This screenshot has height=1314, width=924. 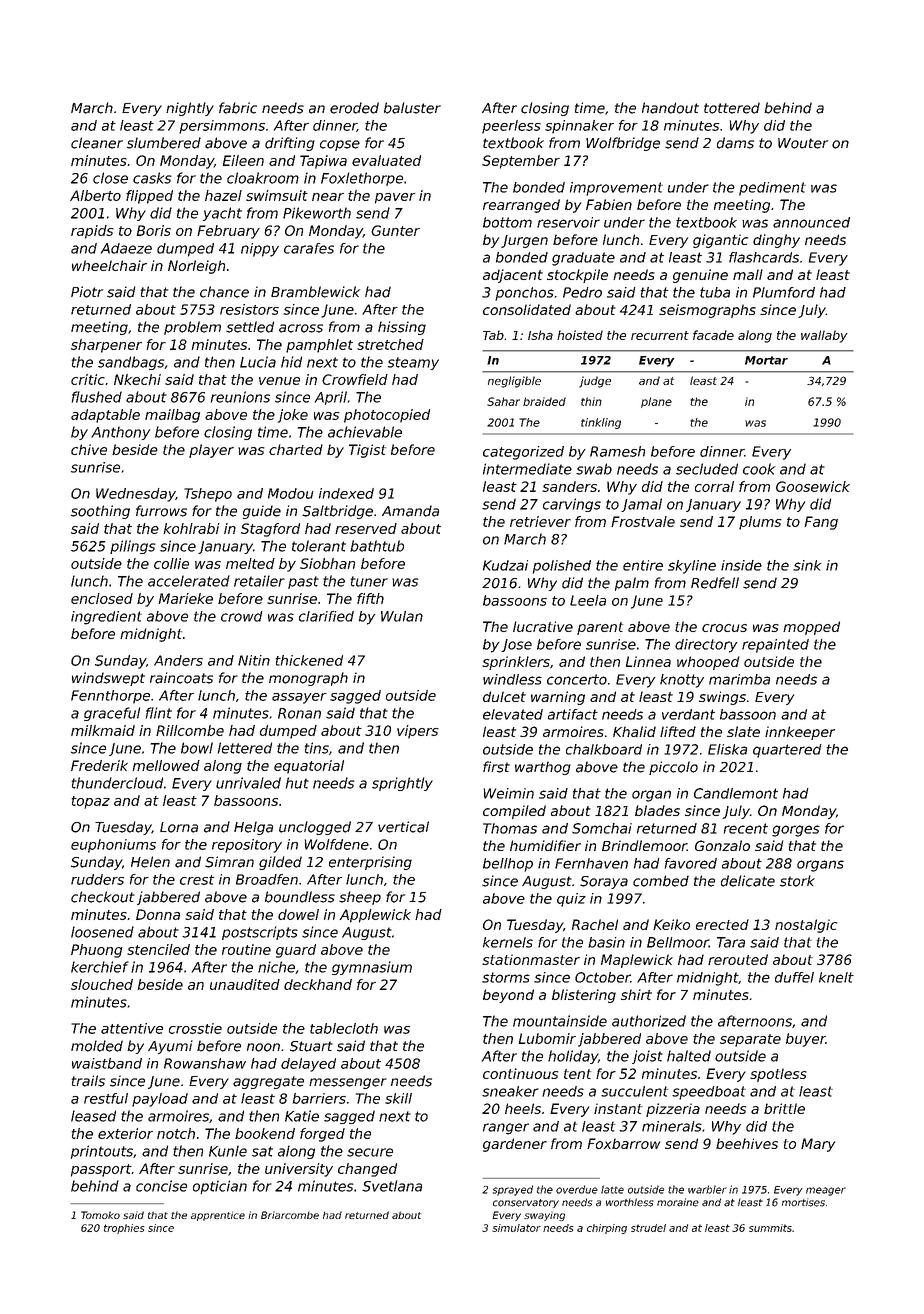 What do you see at coordinates (577, 679) in the screenshot?
I see `concerto` at bounding box center [577, 679].
